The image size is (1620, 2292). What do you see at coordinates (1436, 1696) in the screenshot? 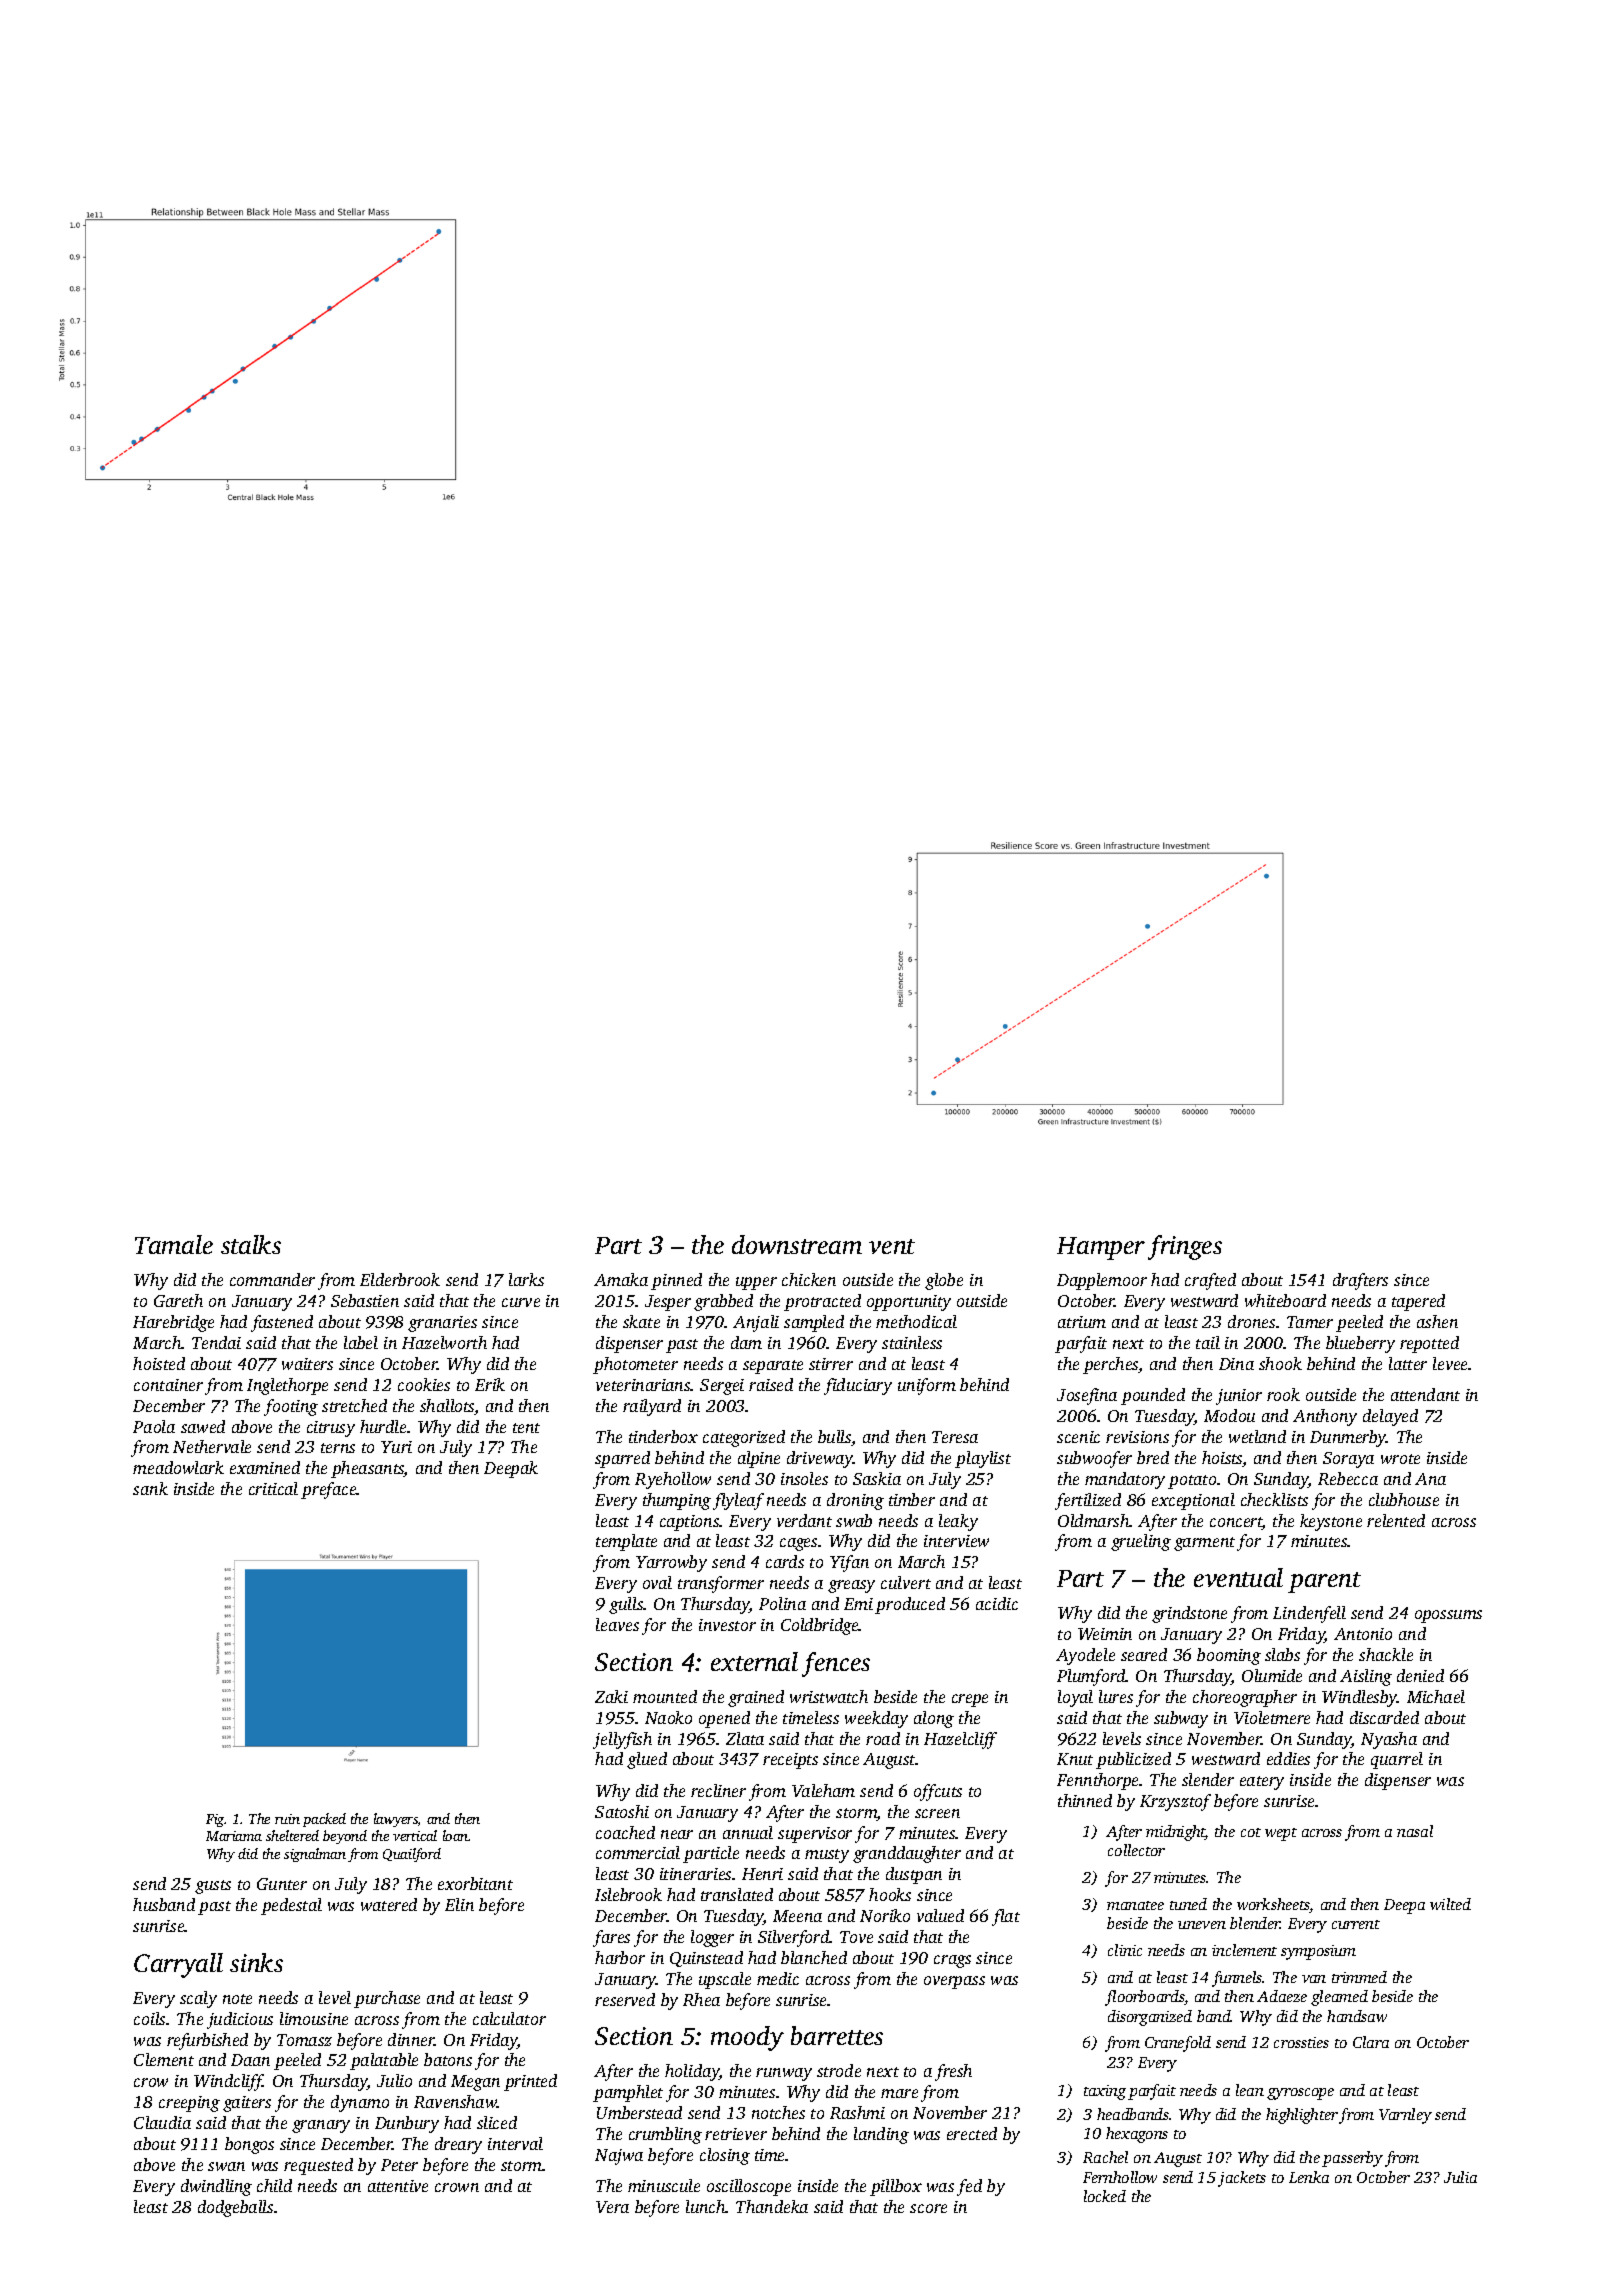
I see `Michael` at bounding box center [1436, 1696].
